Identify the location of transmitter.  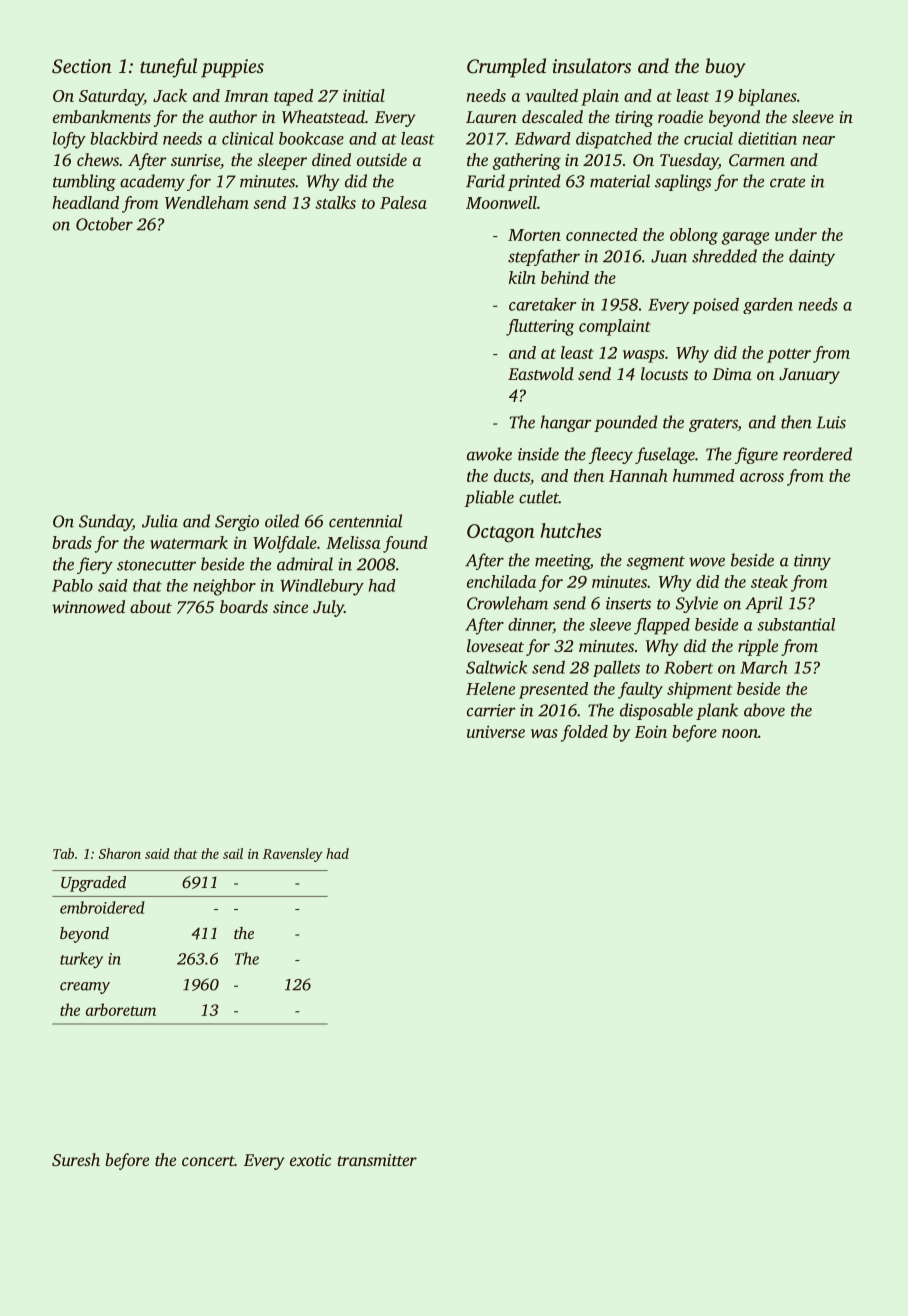
(377, 1160).
